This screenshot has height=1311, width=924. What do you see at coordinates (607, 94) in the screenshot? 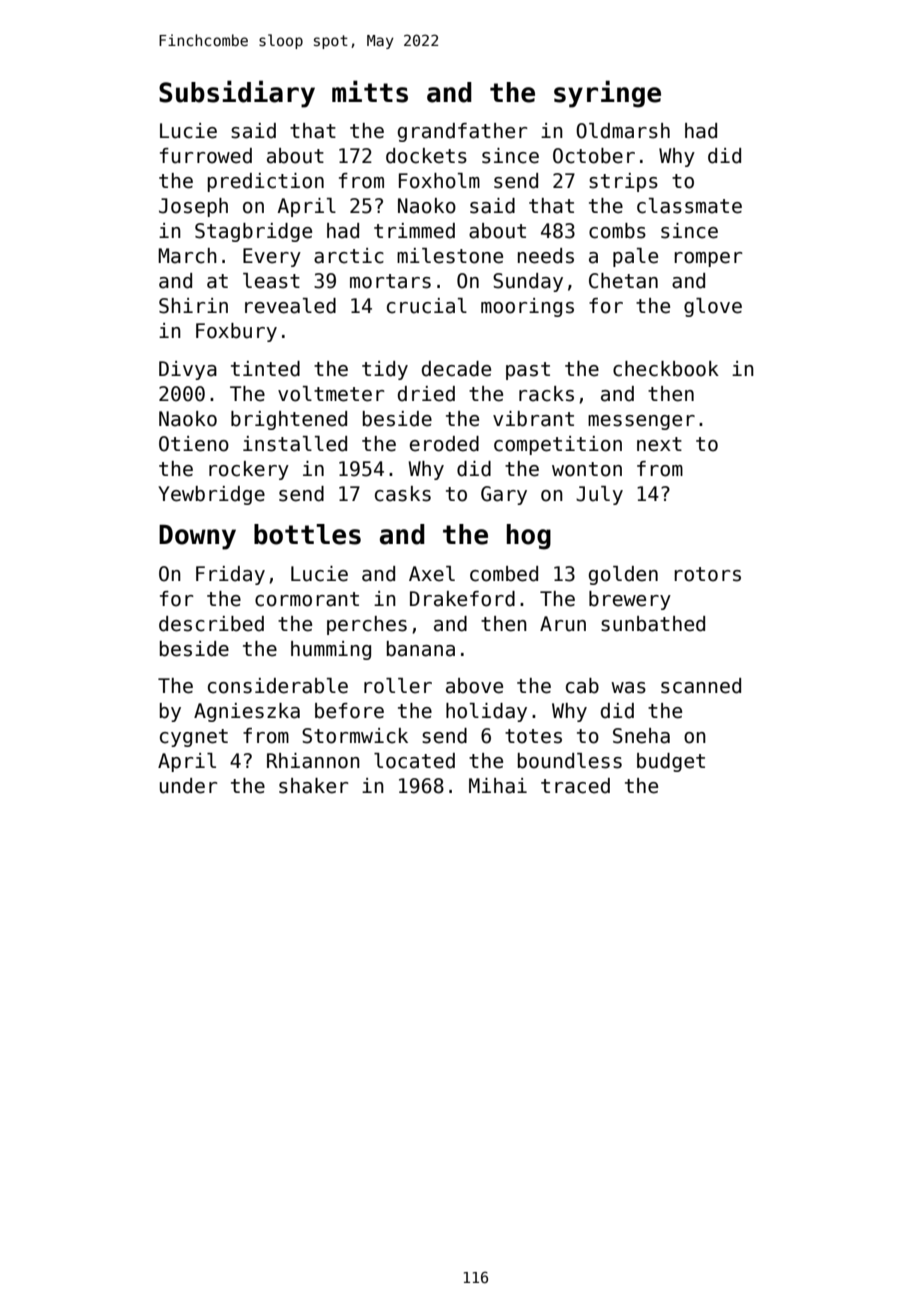
I see `syringe` at bounding box center [607, 94].
